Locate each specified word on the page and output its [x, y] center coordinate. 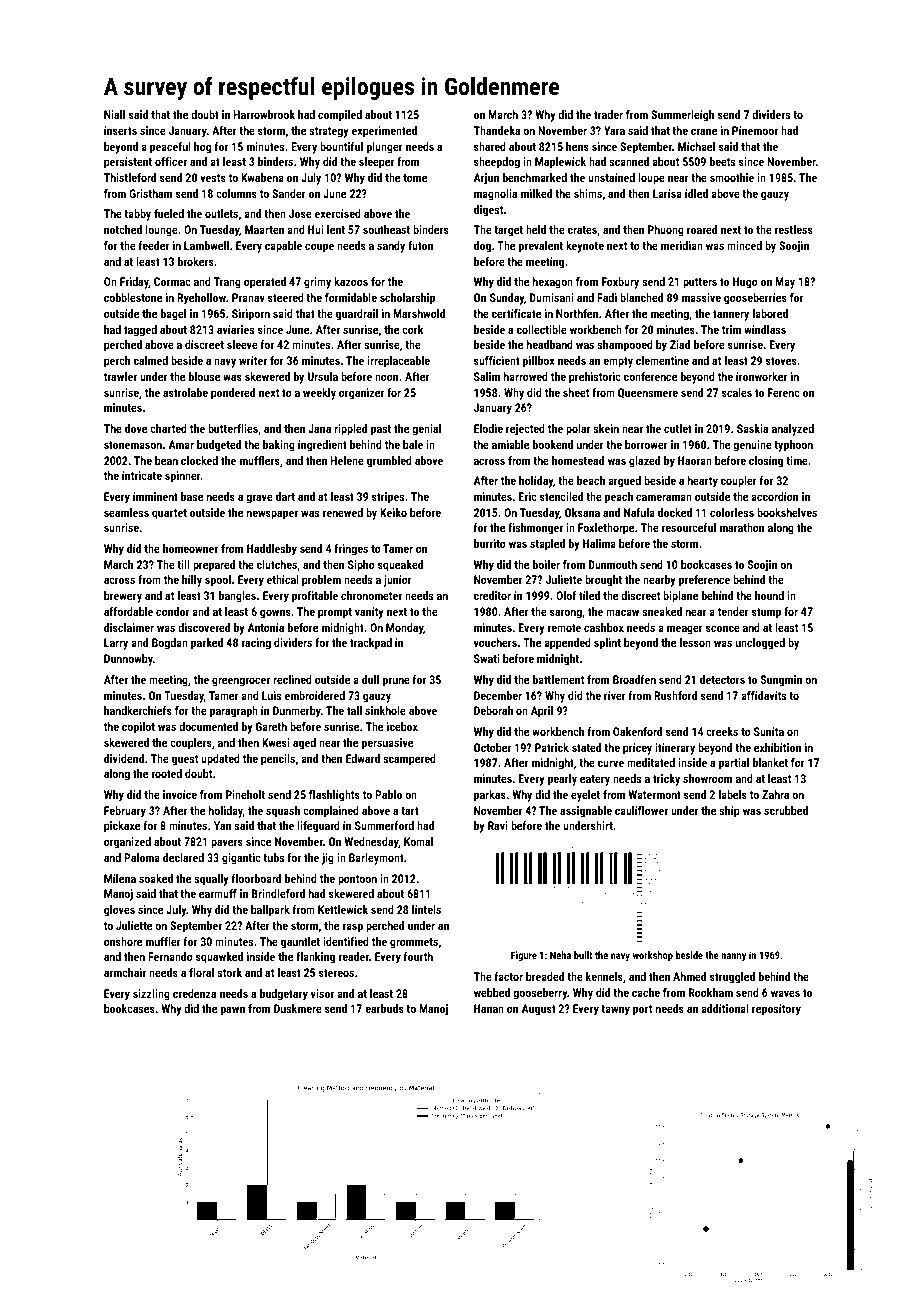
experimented [384, 132]
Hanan [489, 1008]
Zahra [775, 794]
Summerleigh [682, 116]
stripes [388, 498]
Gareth [271, 726]
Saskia [752, 428]
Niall [114, 114]
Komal [418, 841]
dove [136, 428]
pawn [233, 1011]
